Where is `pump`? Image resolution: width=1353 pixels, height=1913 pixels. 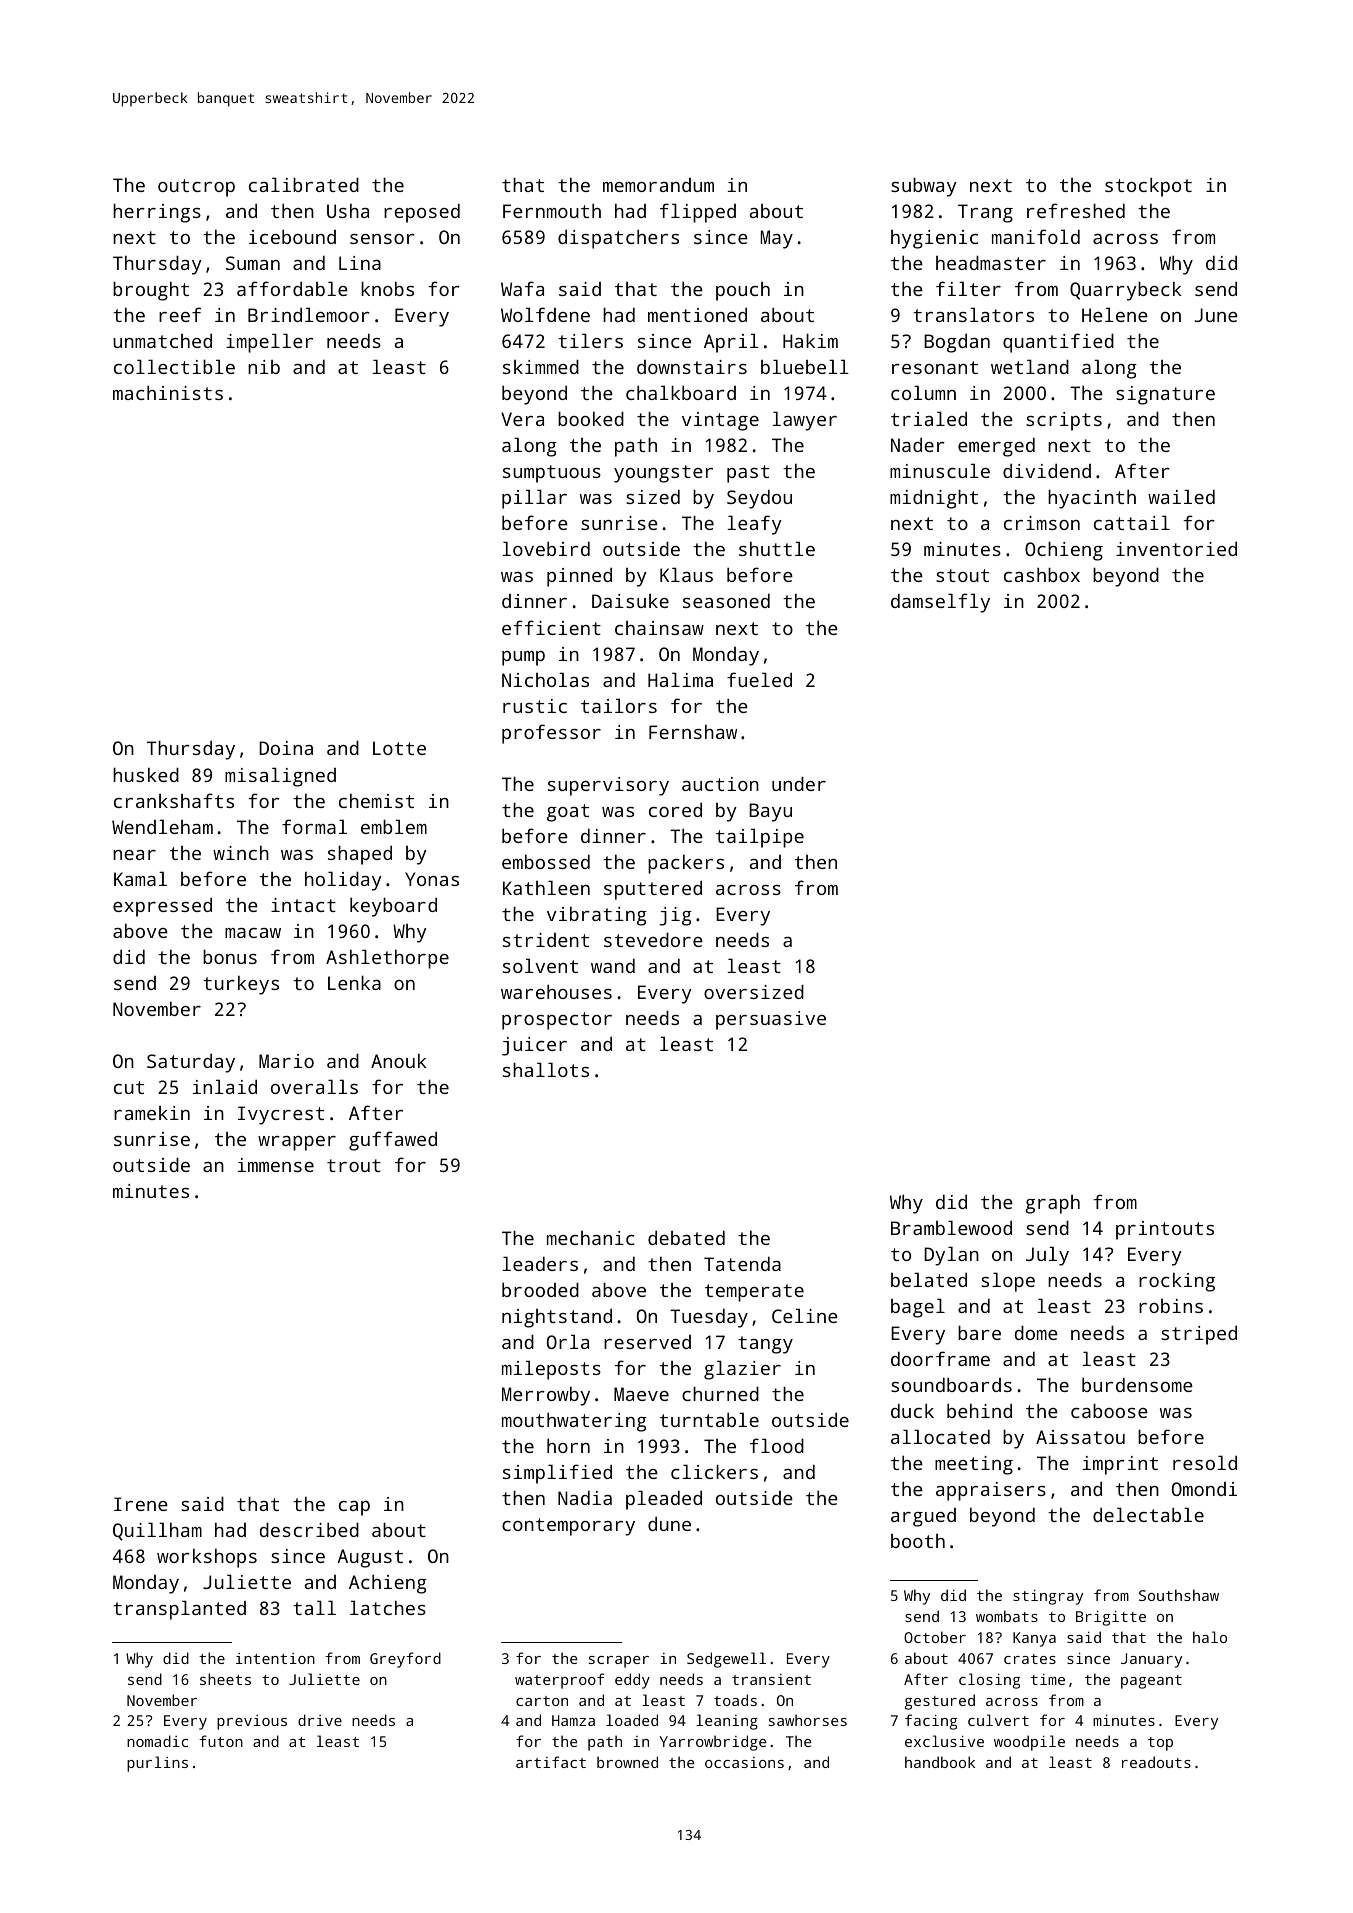
pump is located at coordinates (523, 658).
